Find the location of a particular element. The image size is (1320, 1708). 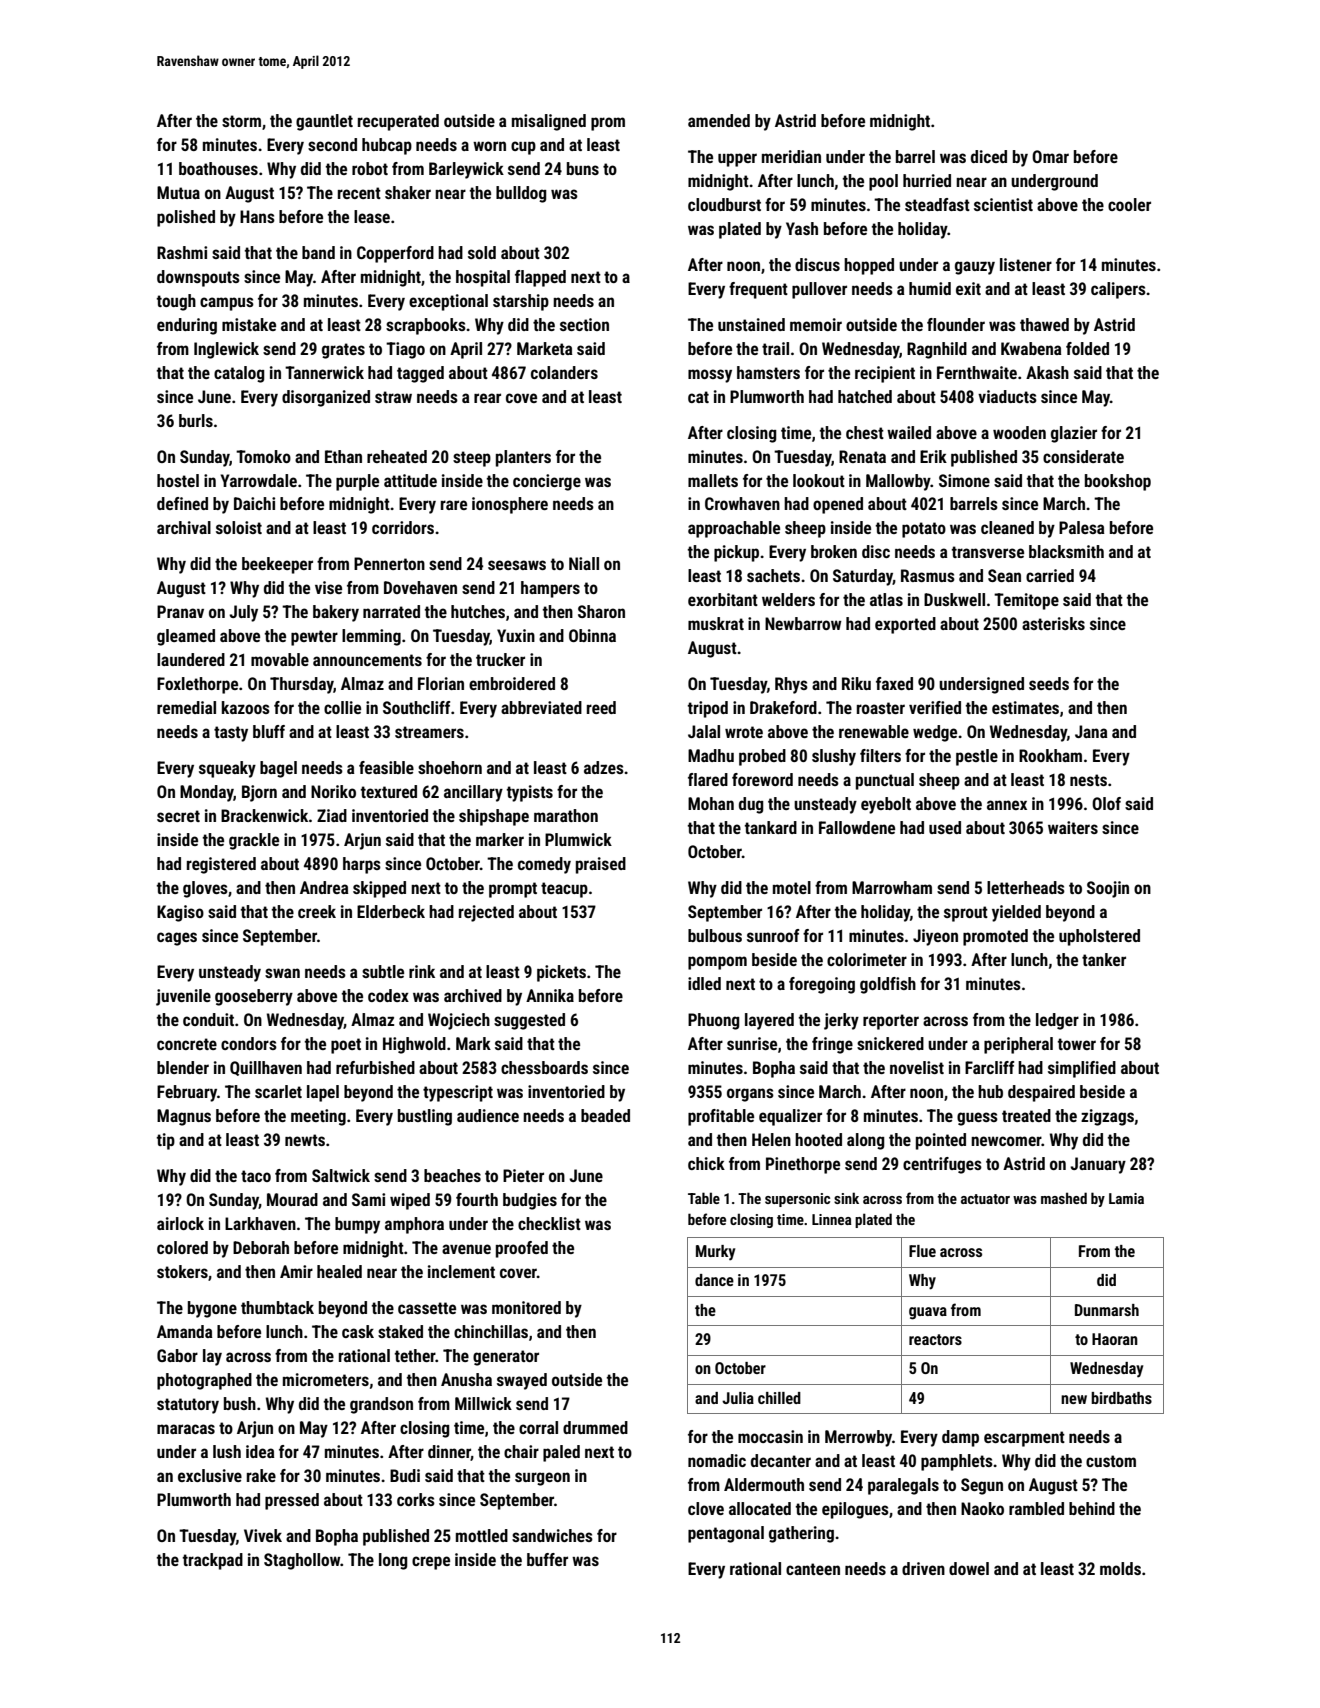

Jana is located at coordinates (1091, 731).
